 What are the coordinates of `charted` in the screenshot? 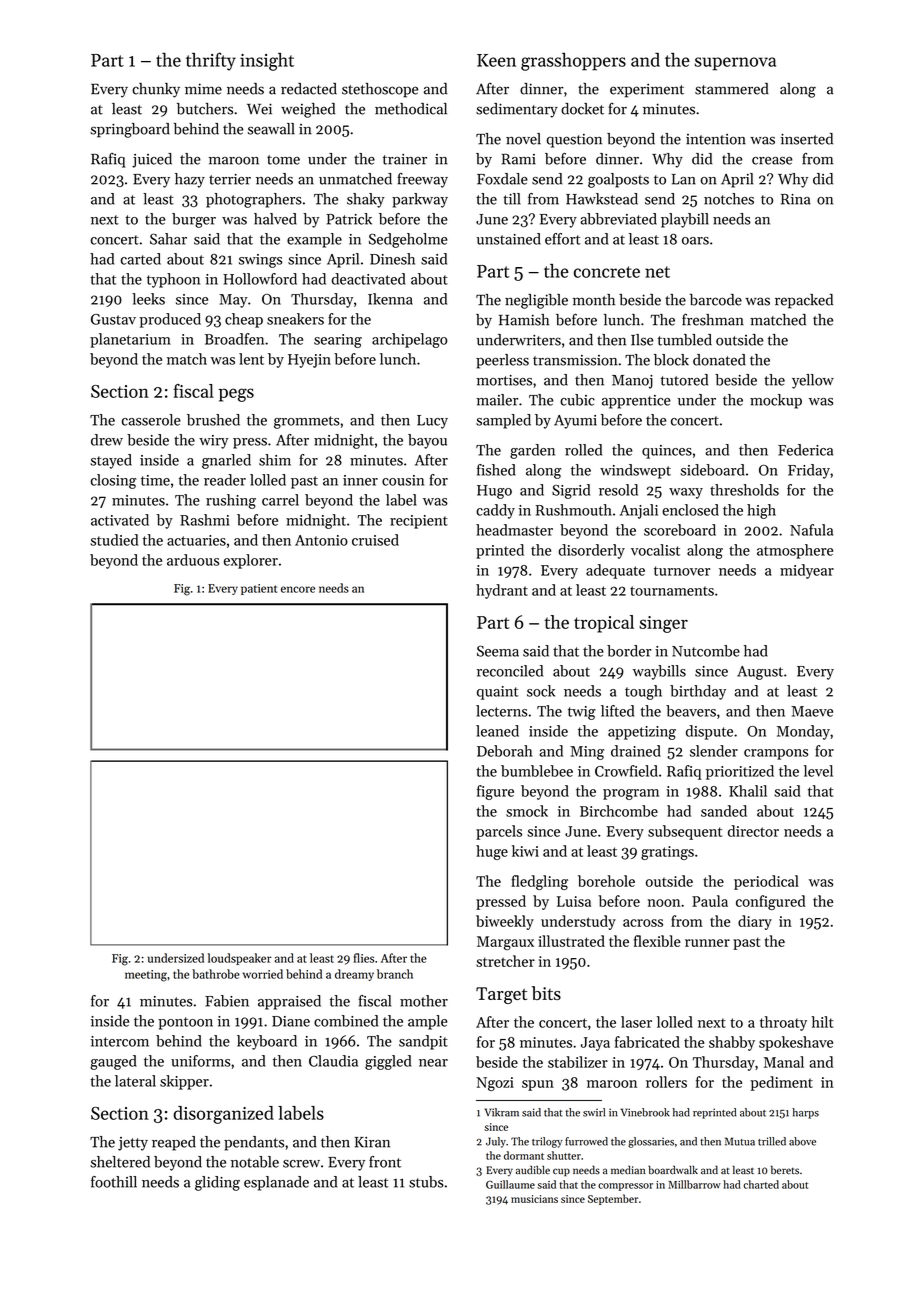 It's located at (761, 1184).
